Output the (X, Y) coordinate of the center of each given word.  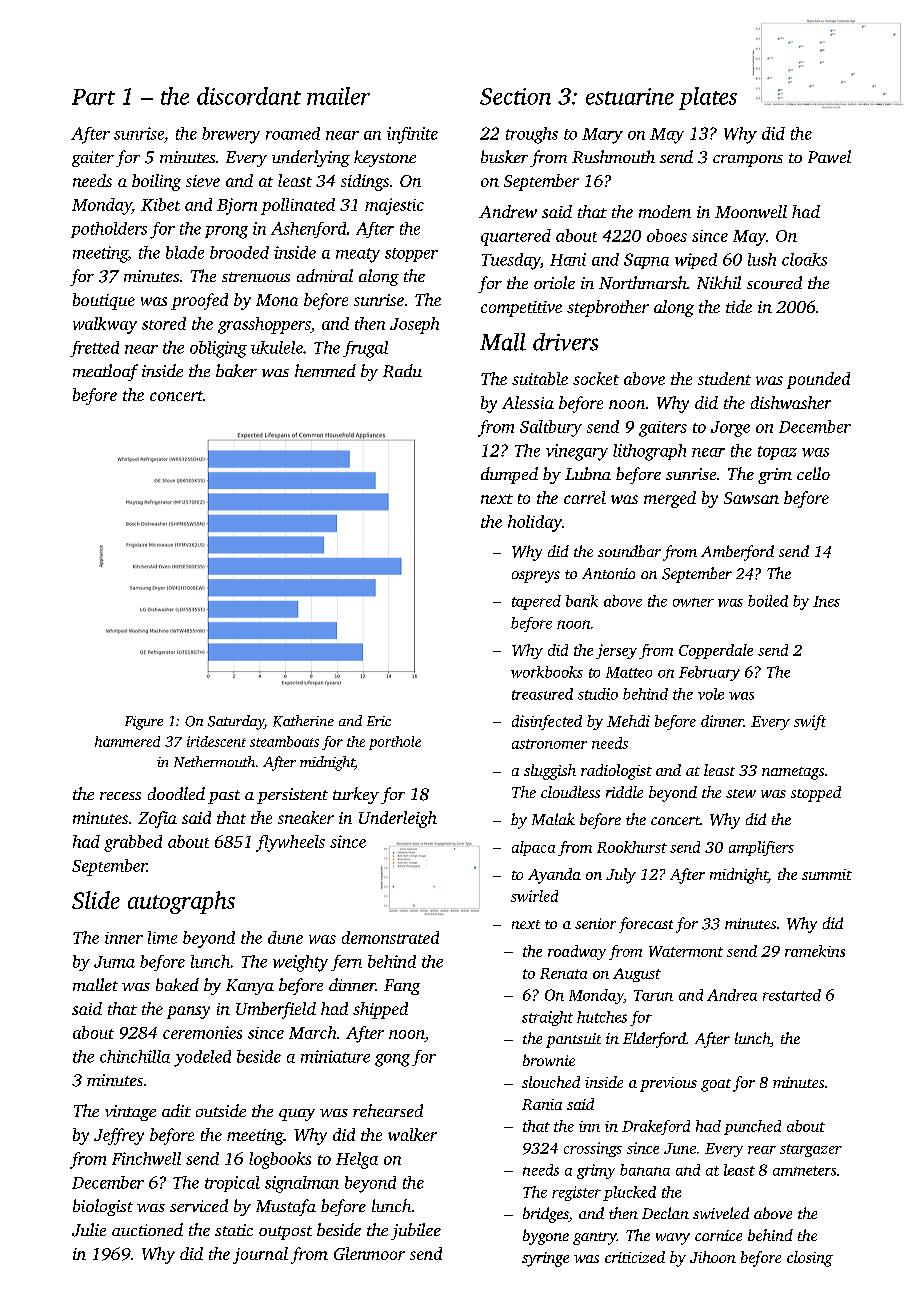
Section (515, 96)
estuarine (630, 96)
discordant (249, 96)
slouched (551, 1082)
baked (177, 984)
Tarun (653, 995)
